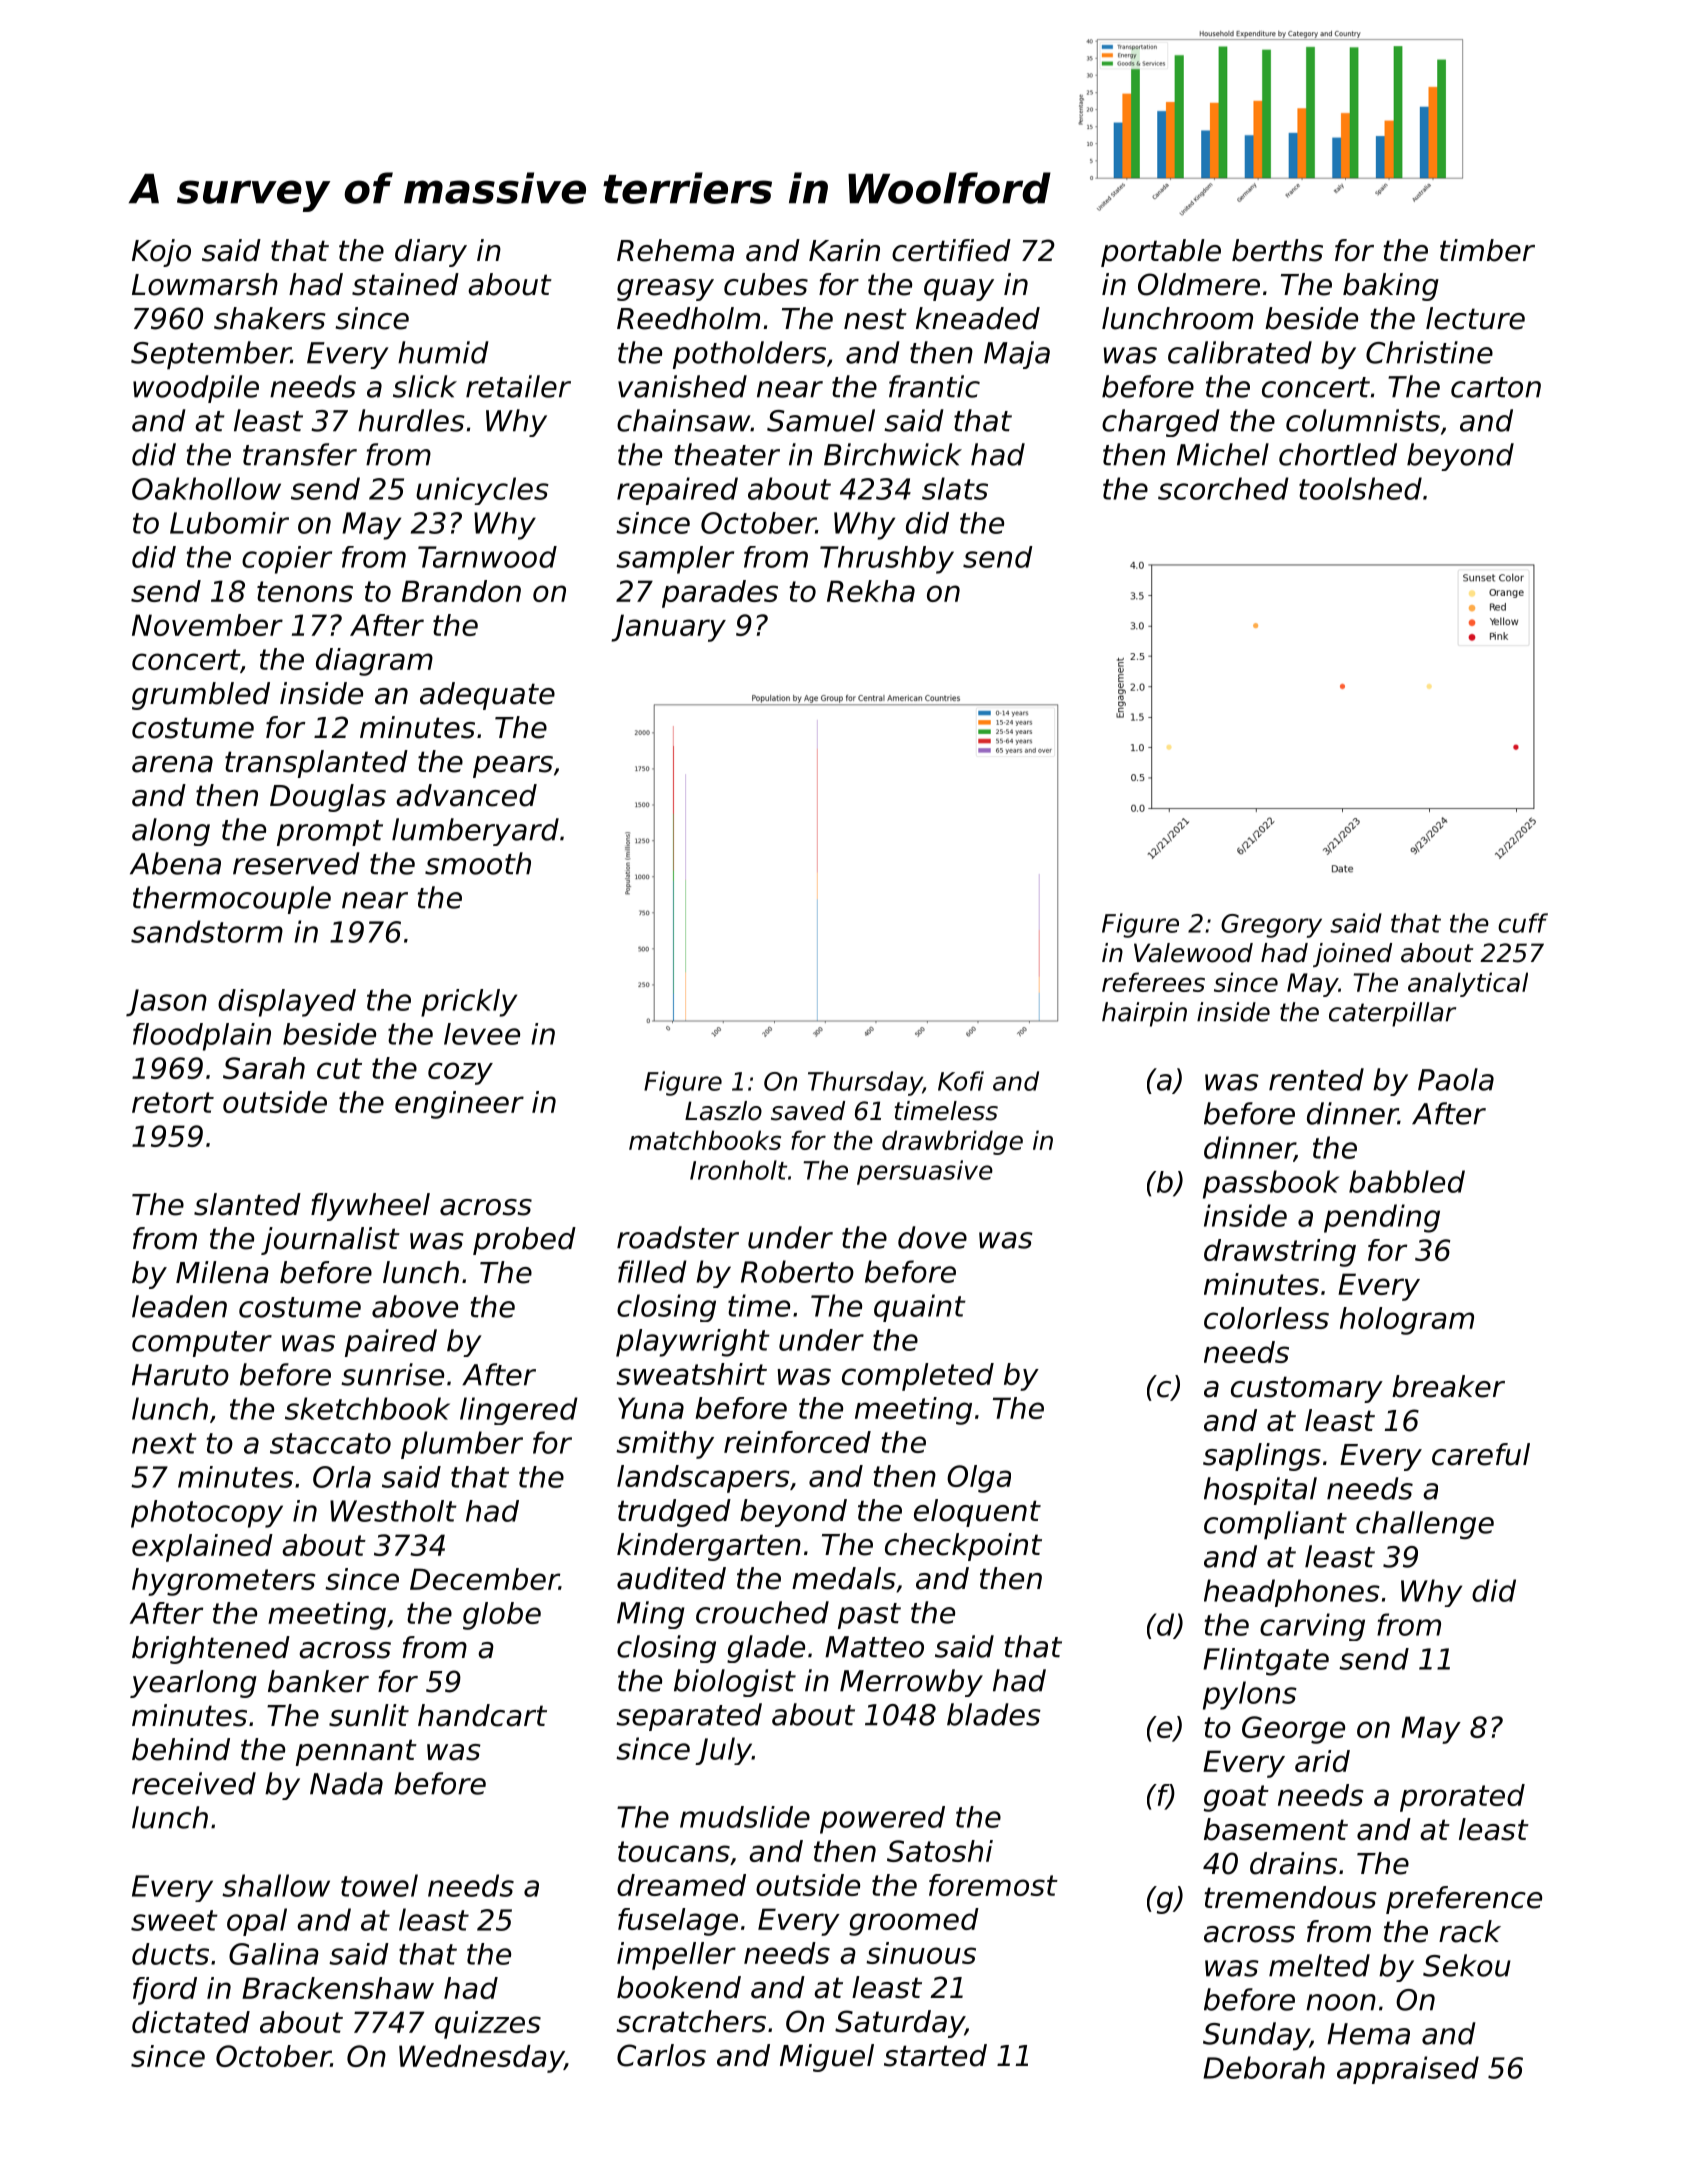  Describe the element at coordinates (1496, 387) in the screenshot. I see `carton` at that location.
